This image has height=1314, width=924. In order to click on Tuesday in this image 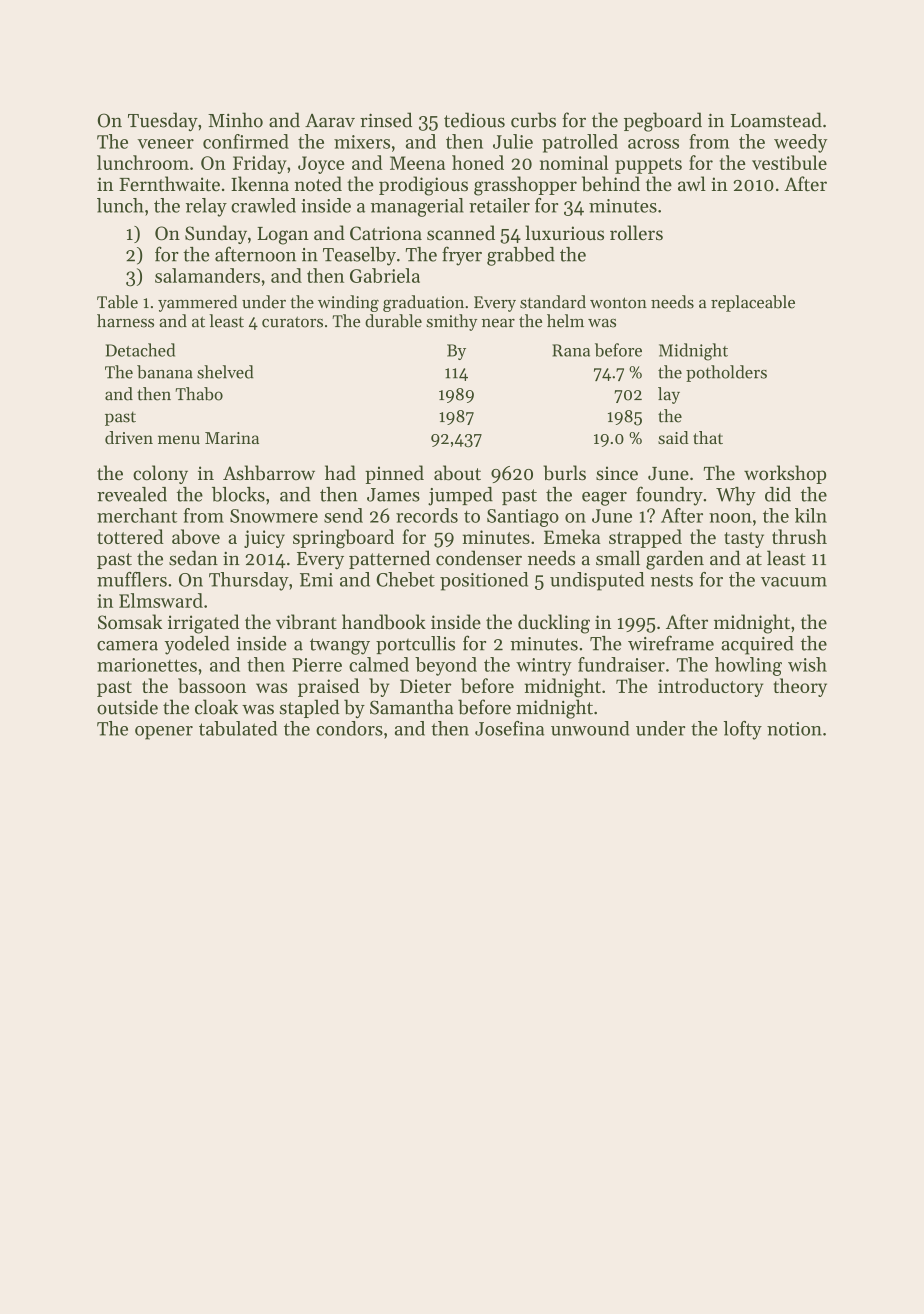, I will do `click(163, 121)`.
